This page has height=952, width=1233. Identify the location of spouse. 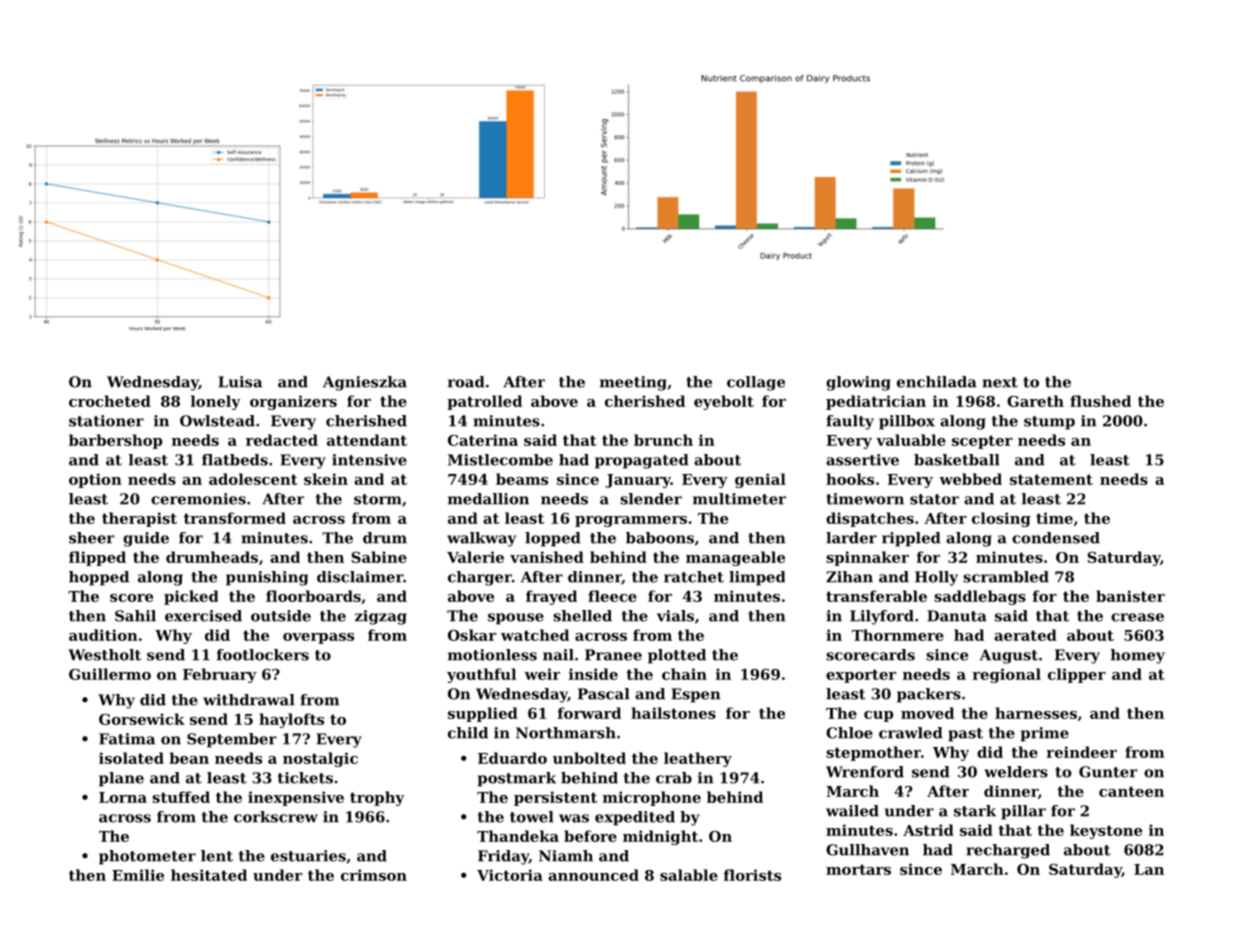
(516, 619).
